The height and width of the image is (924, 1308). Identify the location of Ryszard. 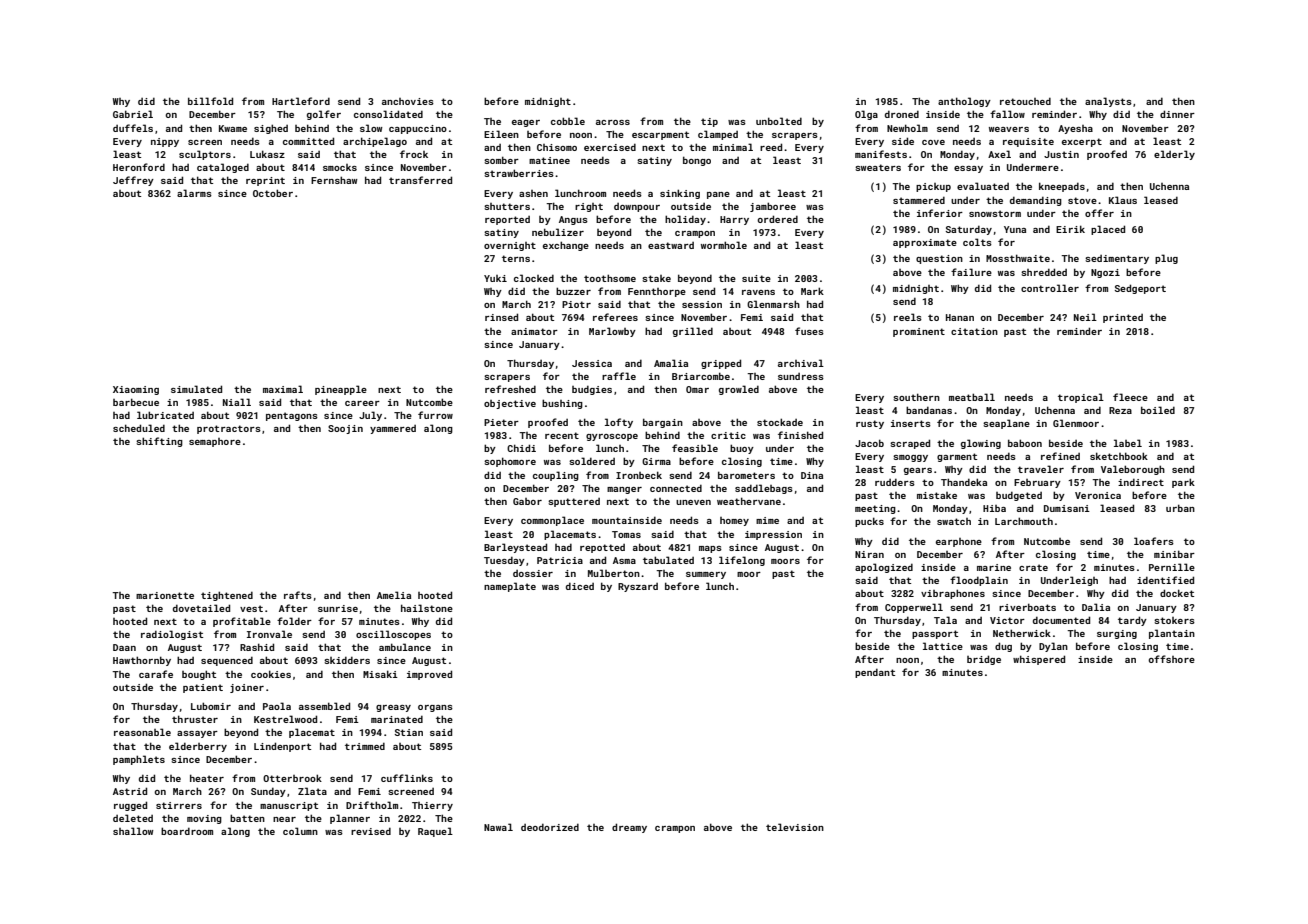
(638, 587).
